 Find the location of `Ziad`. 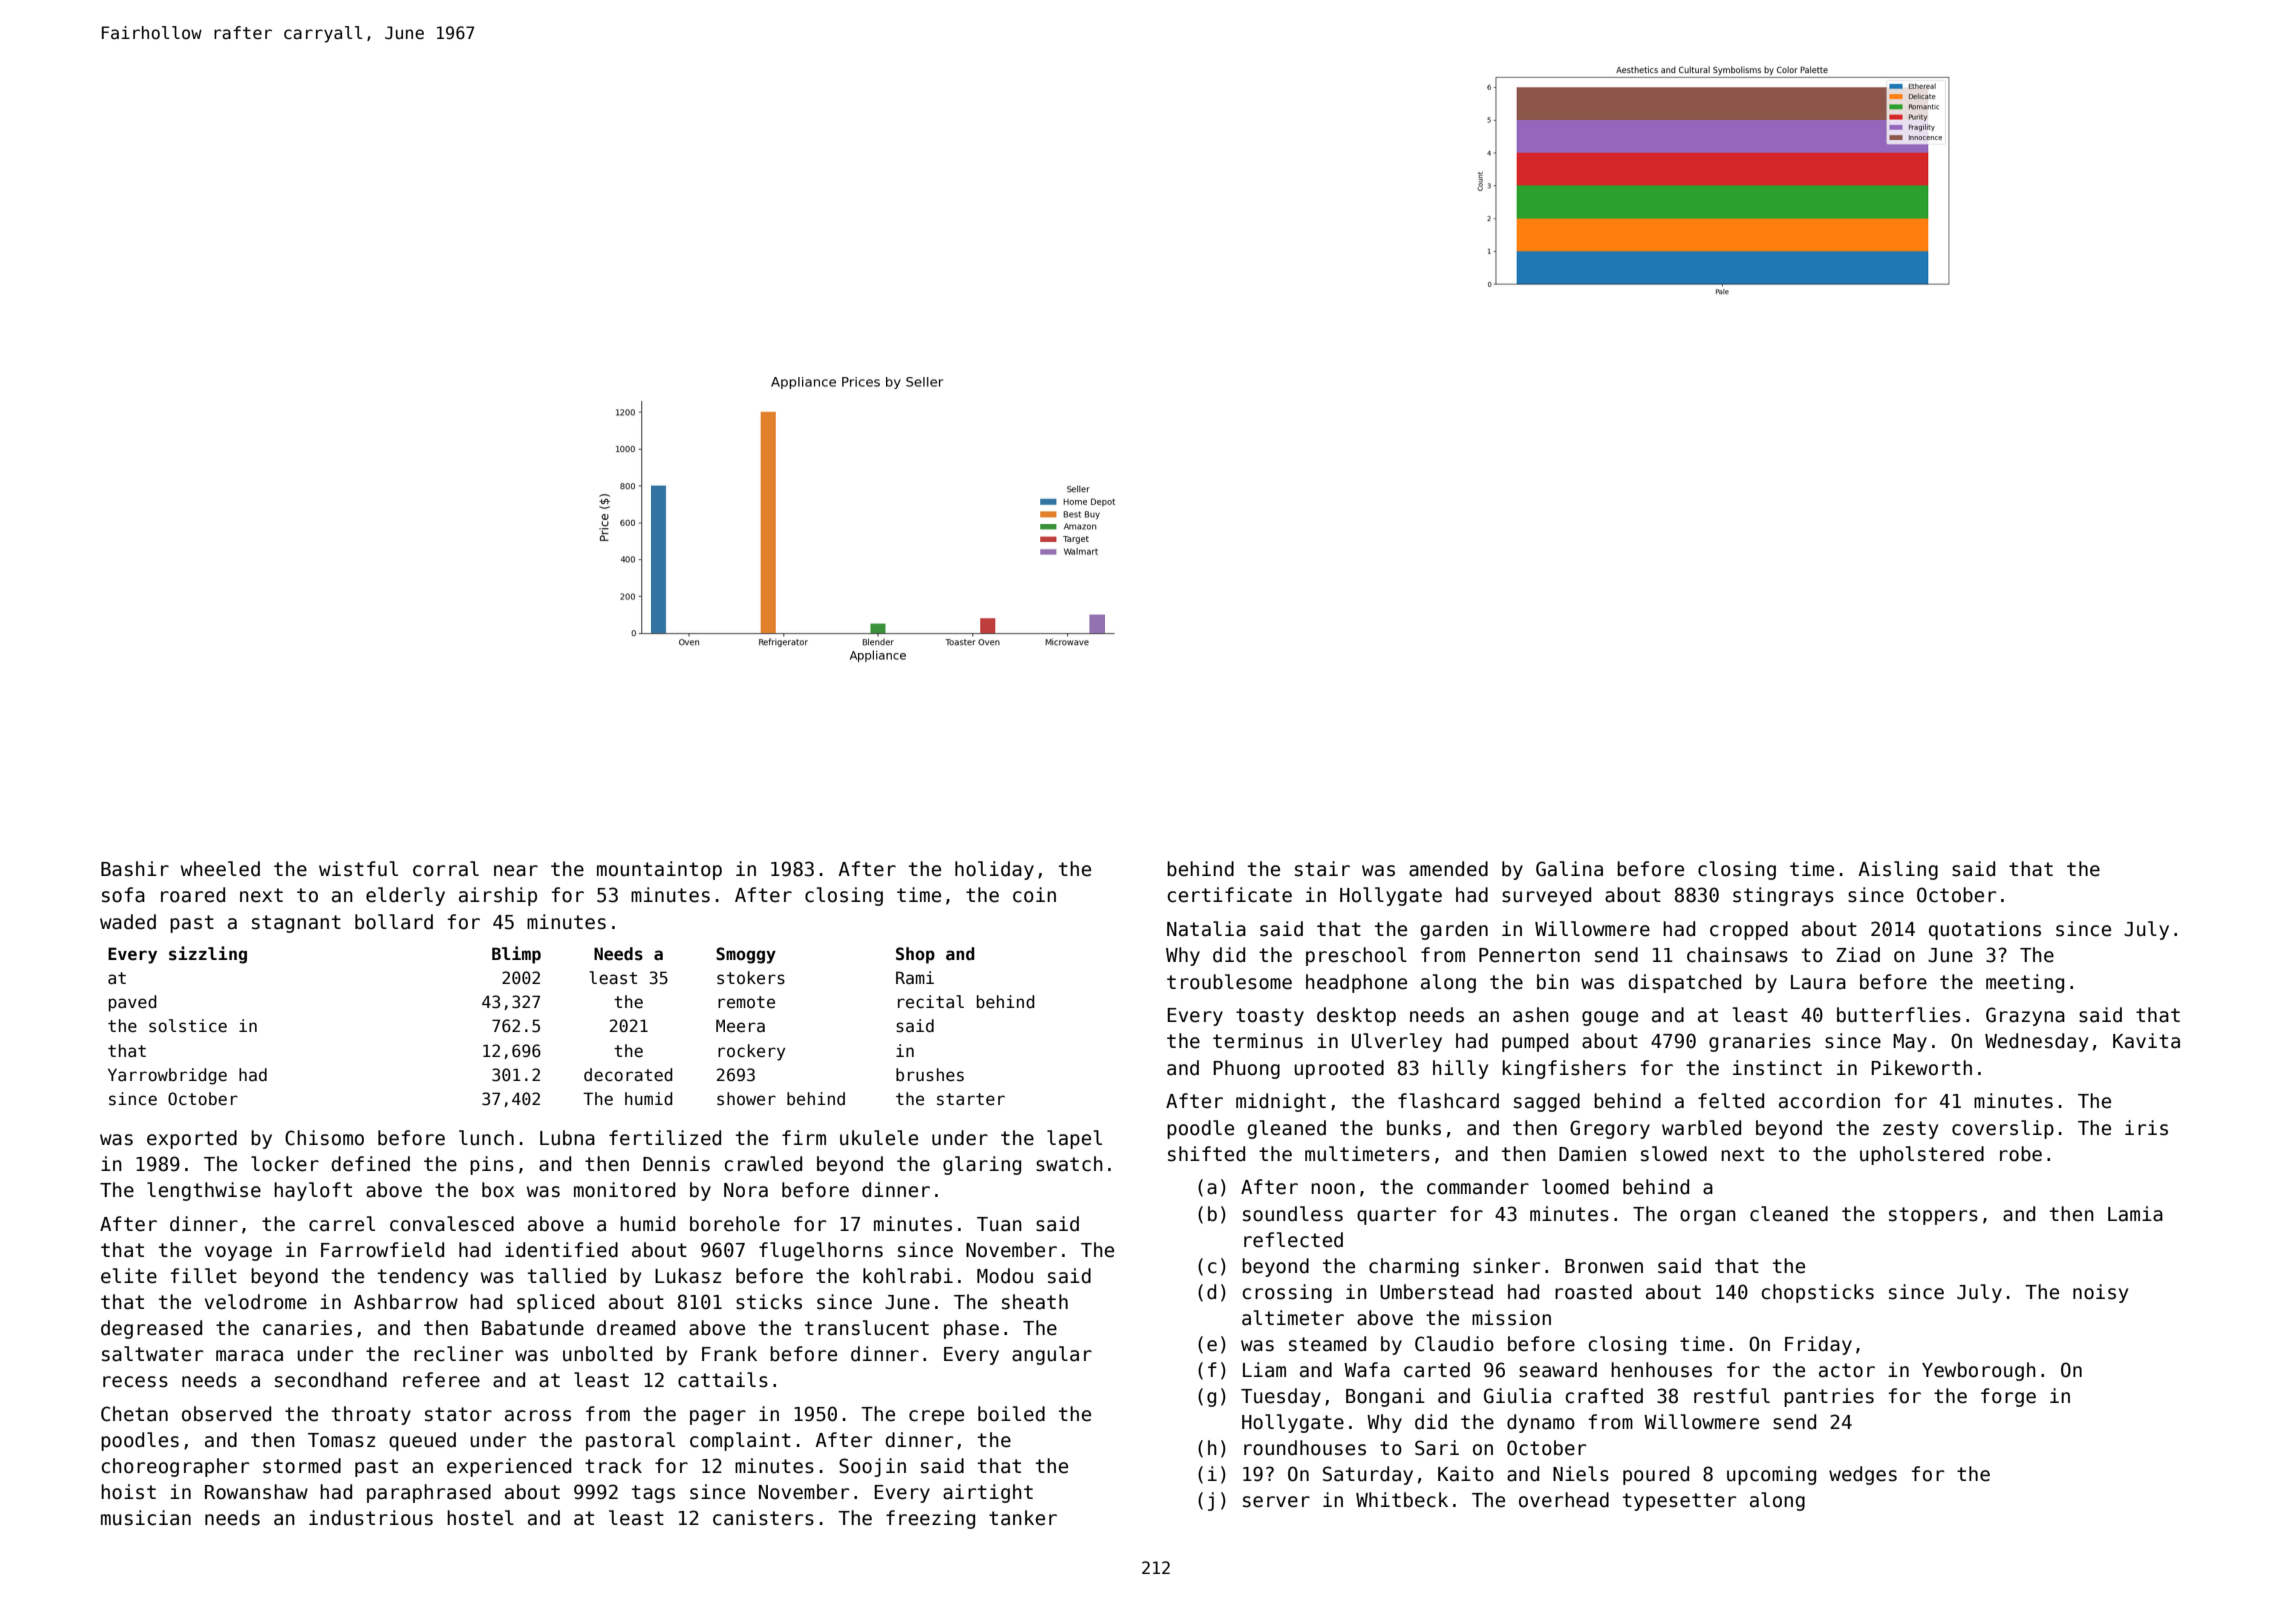

Ziad is located at coordinates (1858, 955).
